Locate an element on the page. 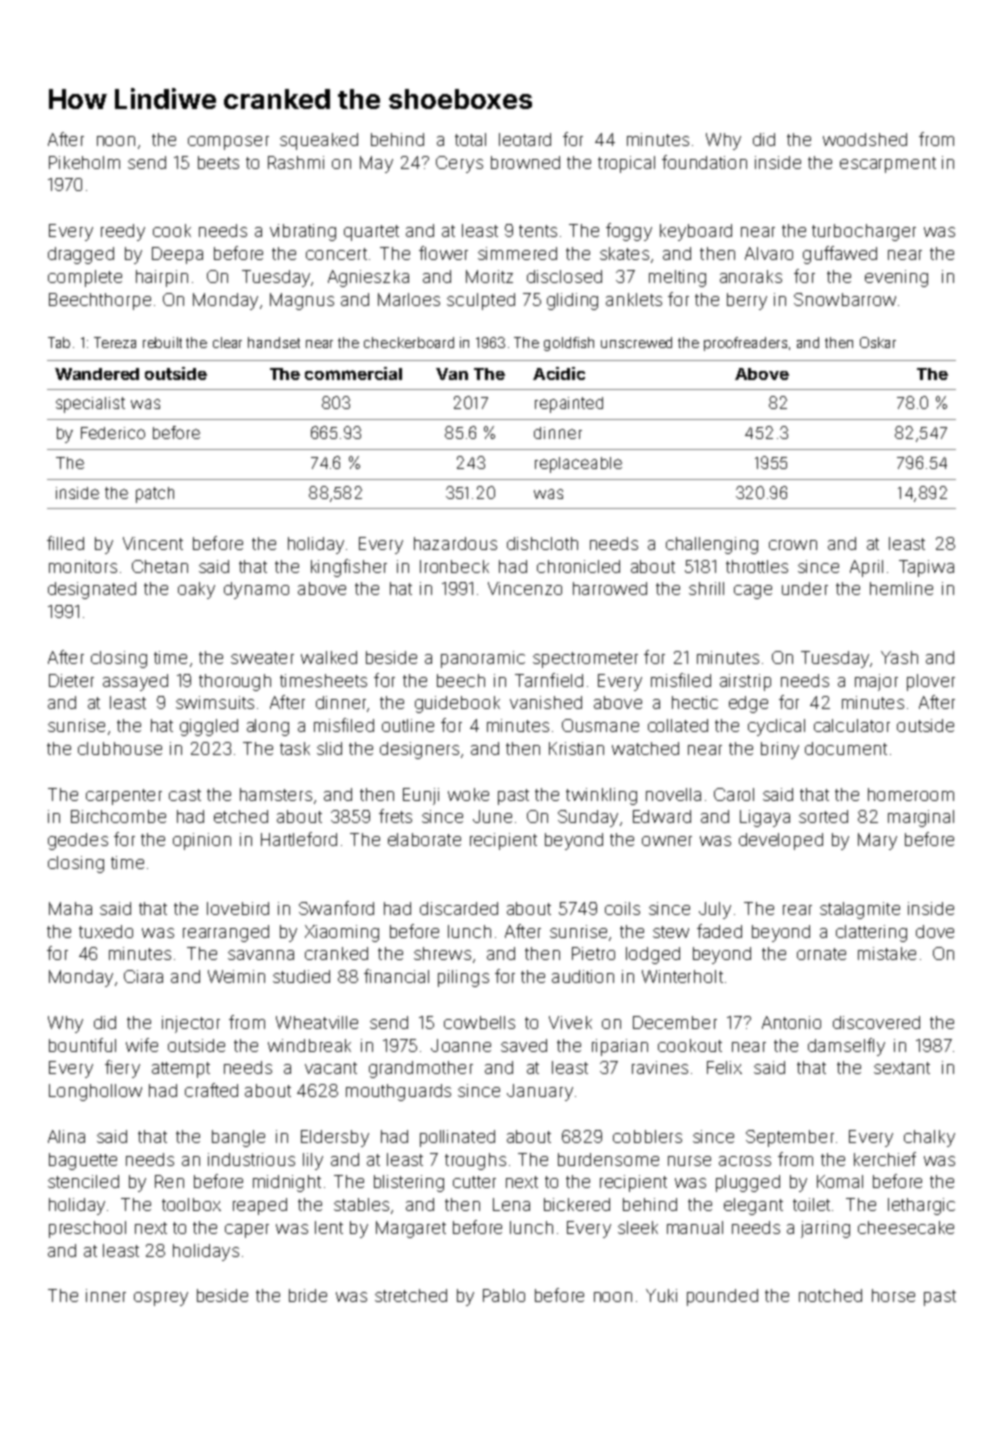 Image resolution: width=1003 pixels, height=1452 pixels. kerchief is located at coordinates (885, 1159).
